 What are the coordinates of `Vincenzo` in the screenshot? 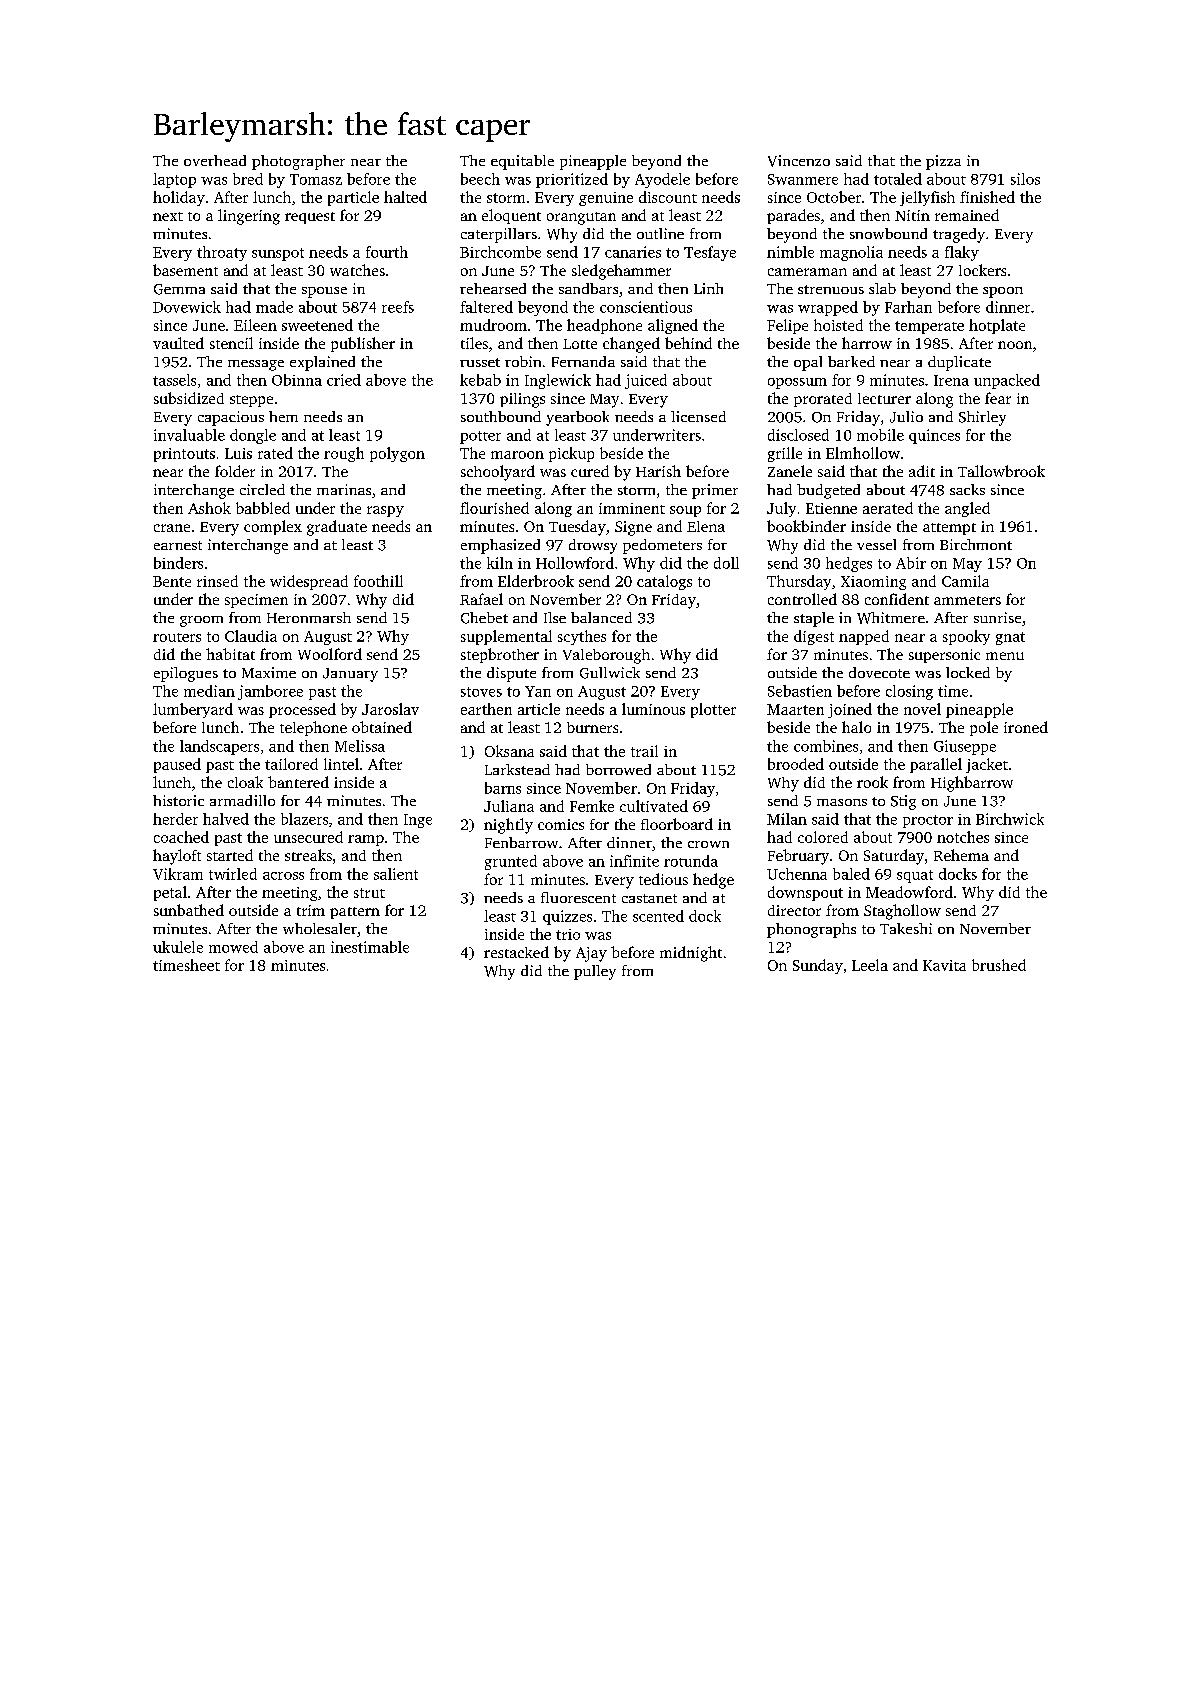 It's located at (799, 161).
